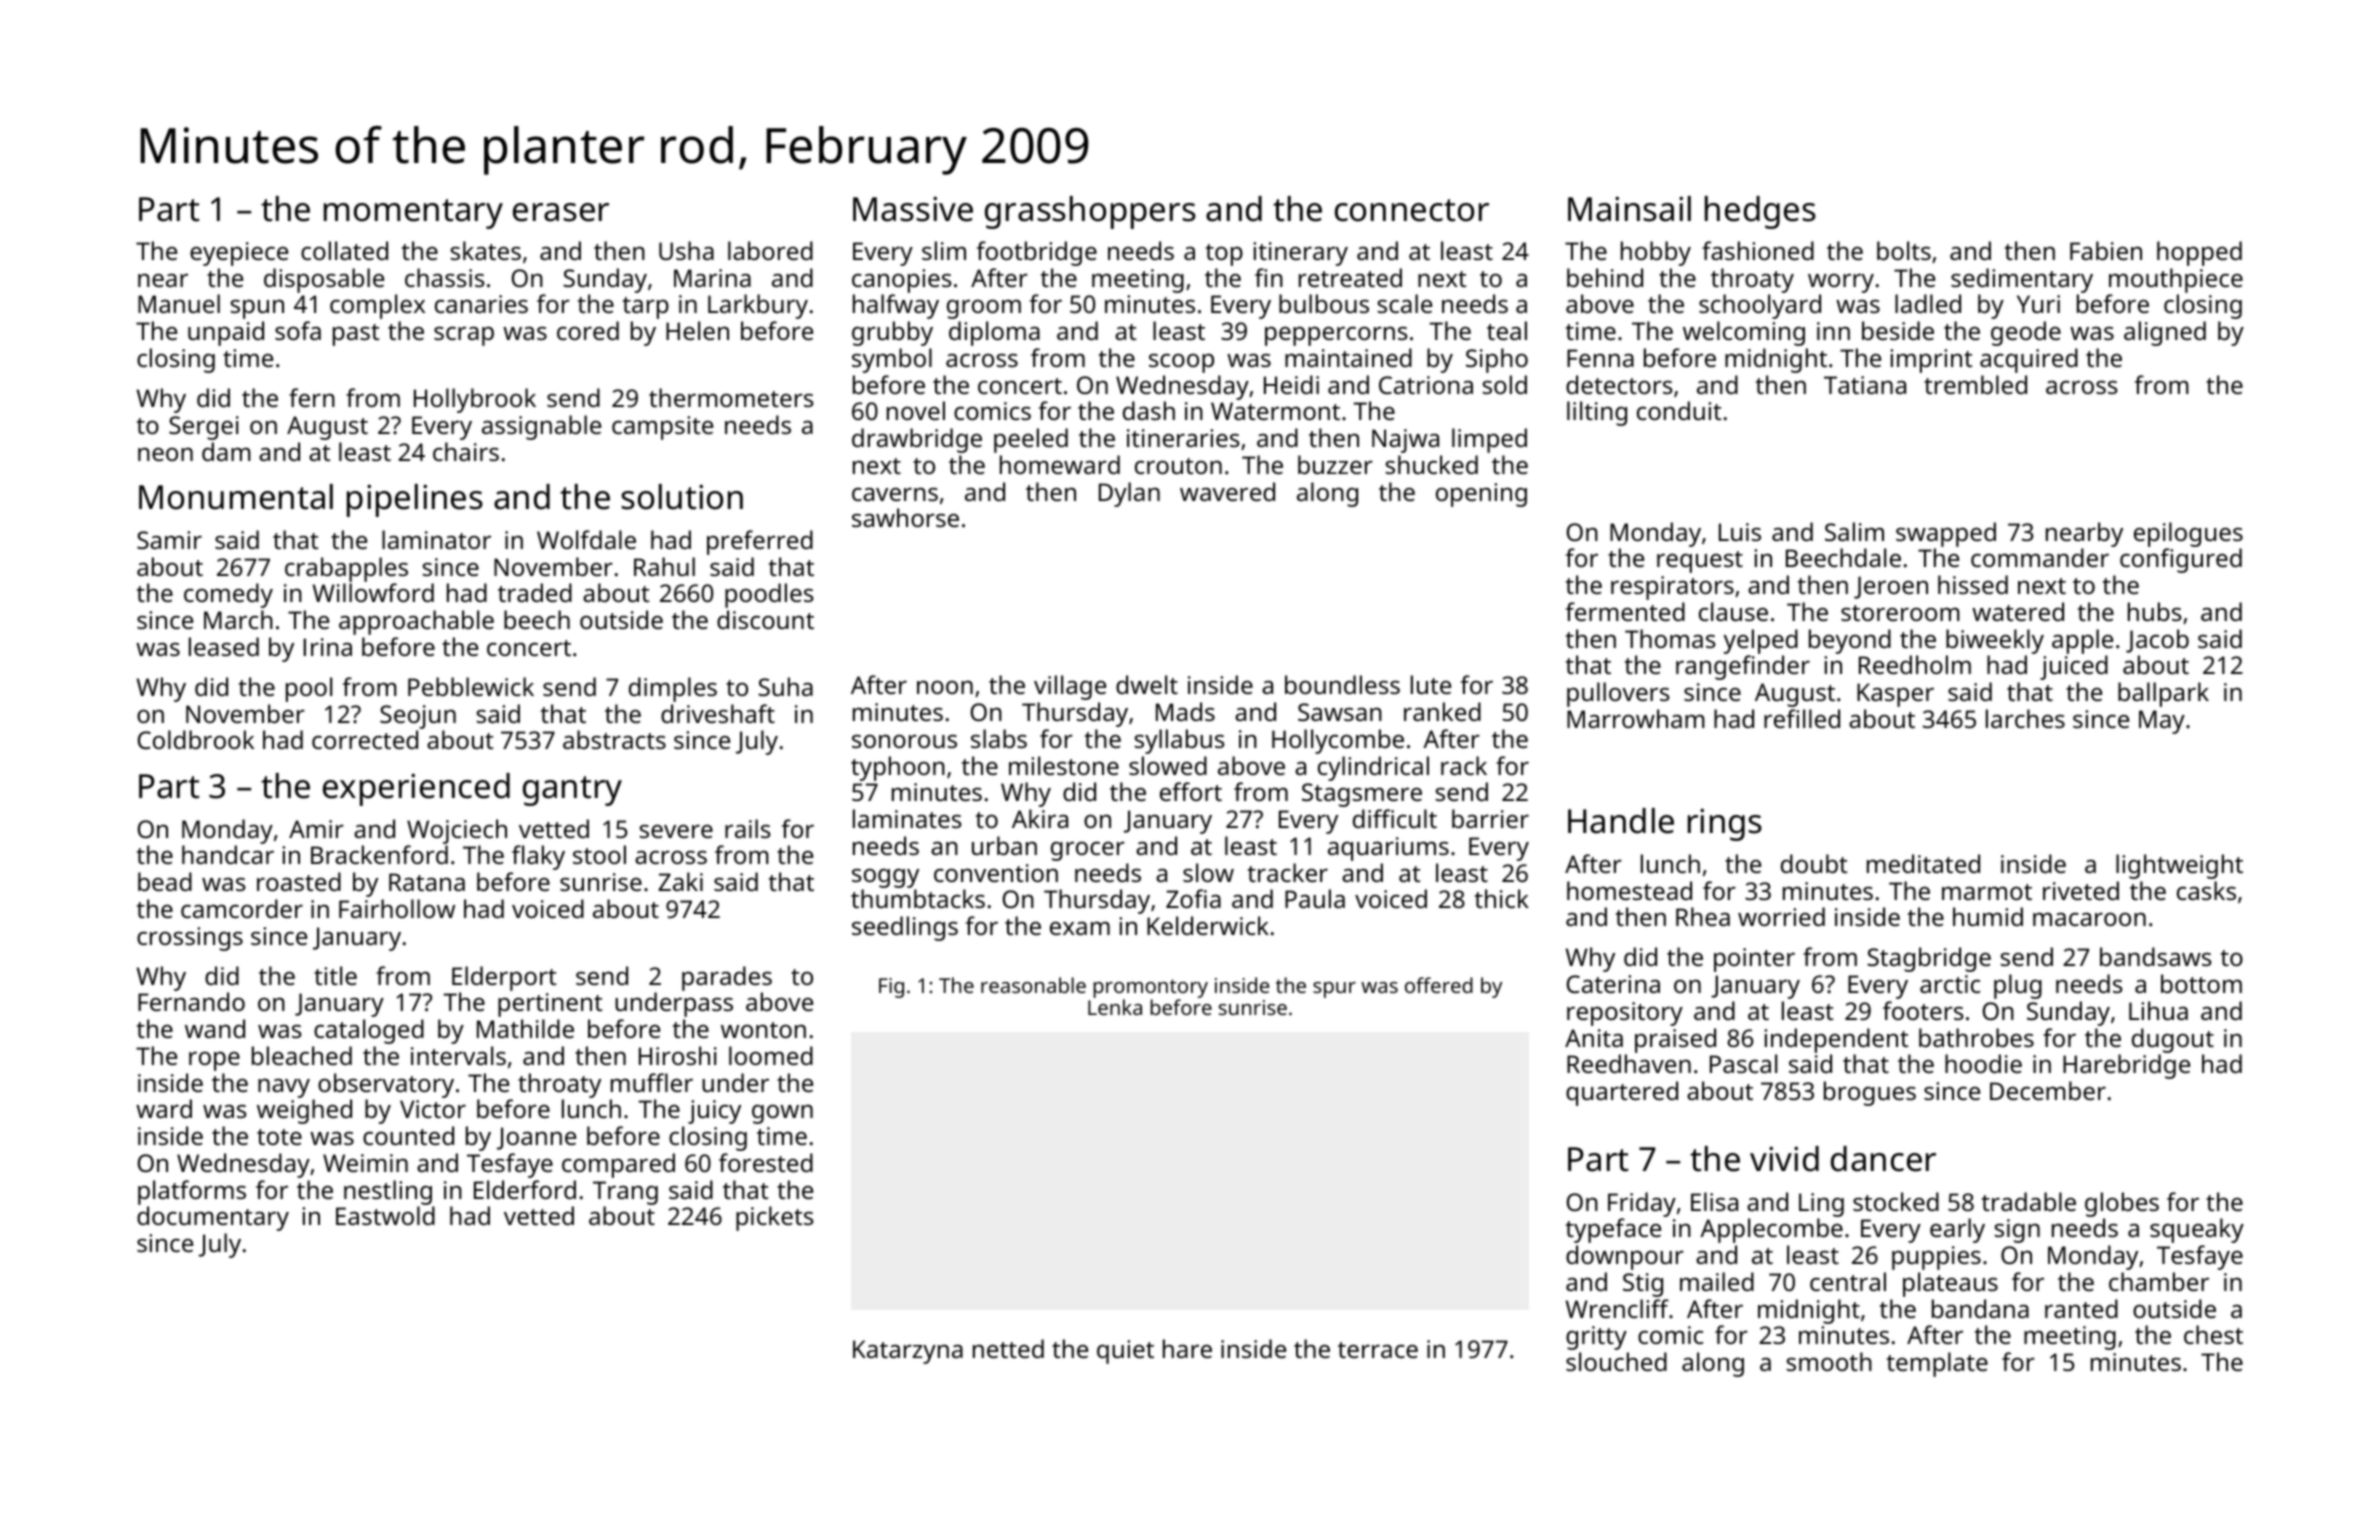 The image size is (2380, 1540). I want to click on Manuel, so click(179, 303).
